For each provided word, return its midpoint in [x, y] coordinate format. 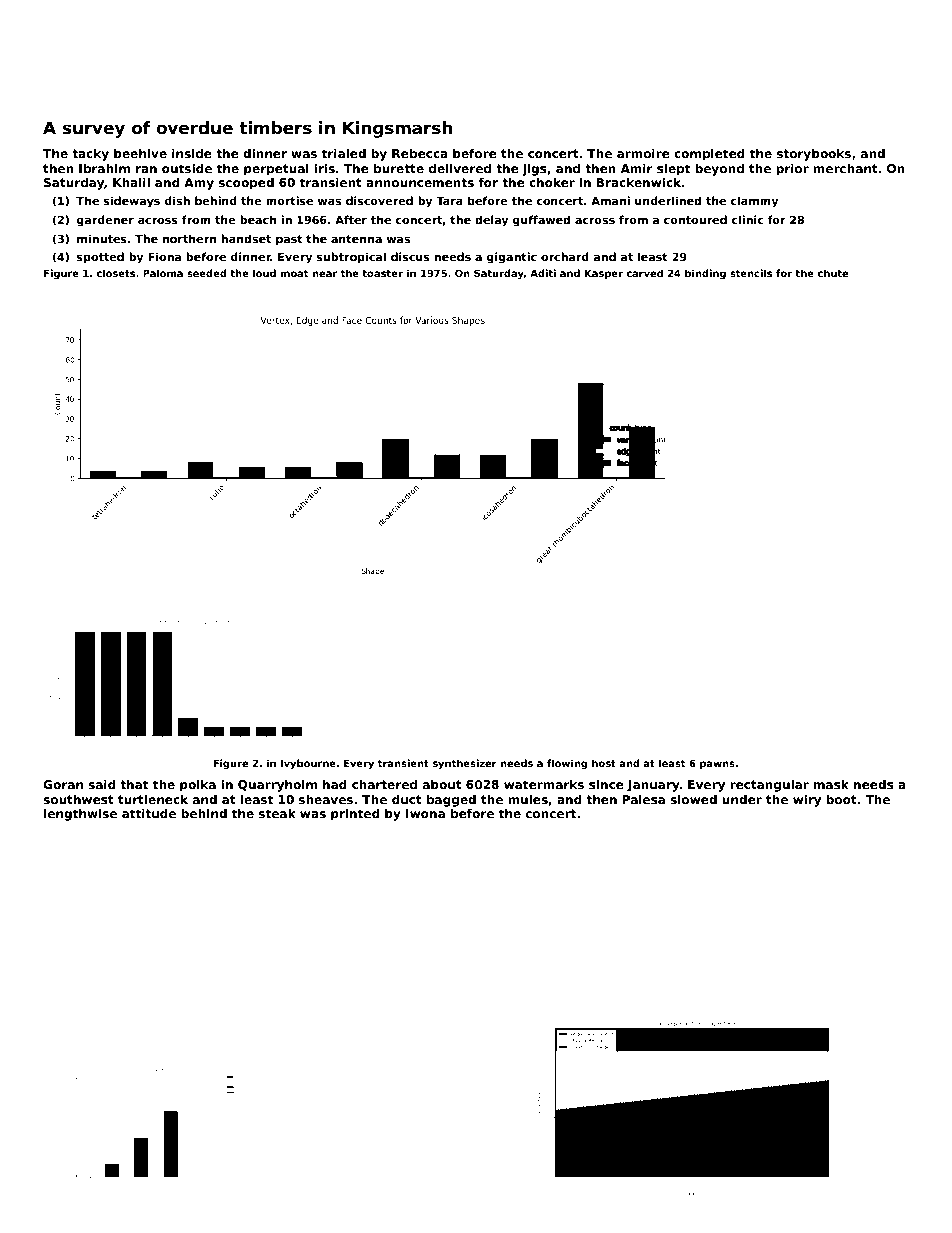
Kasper [604, 274]
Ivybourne [308, 764]
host [604, 763]
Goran [63, 784]
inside [192, 153]
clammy [754, 202]
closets [115, 273]
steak [277, 813]
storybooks [814, 154]
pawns [717, 765]
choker [552, 182]
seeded [207, 273]
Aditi [543, 273]
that [134, 784]
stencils [751, 273]
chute [832, 273]
